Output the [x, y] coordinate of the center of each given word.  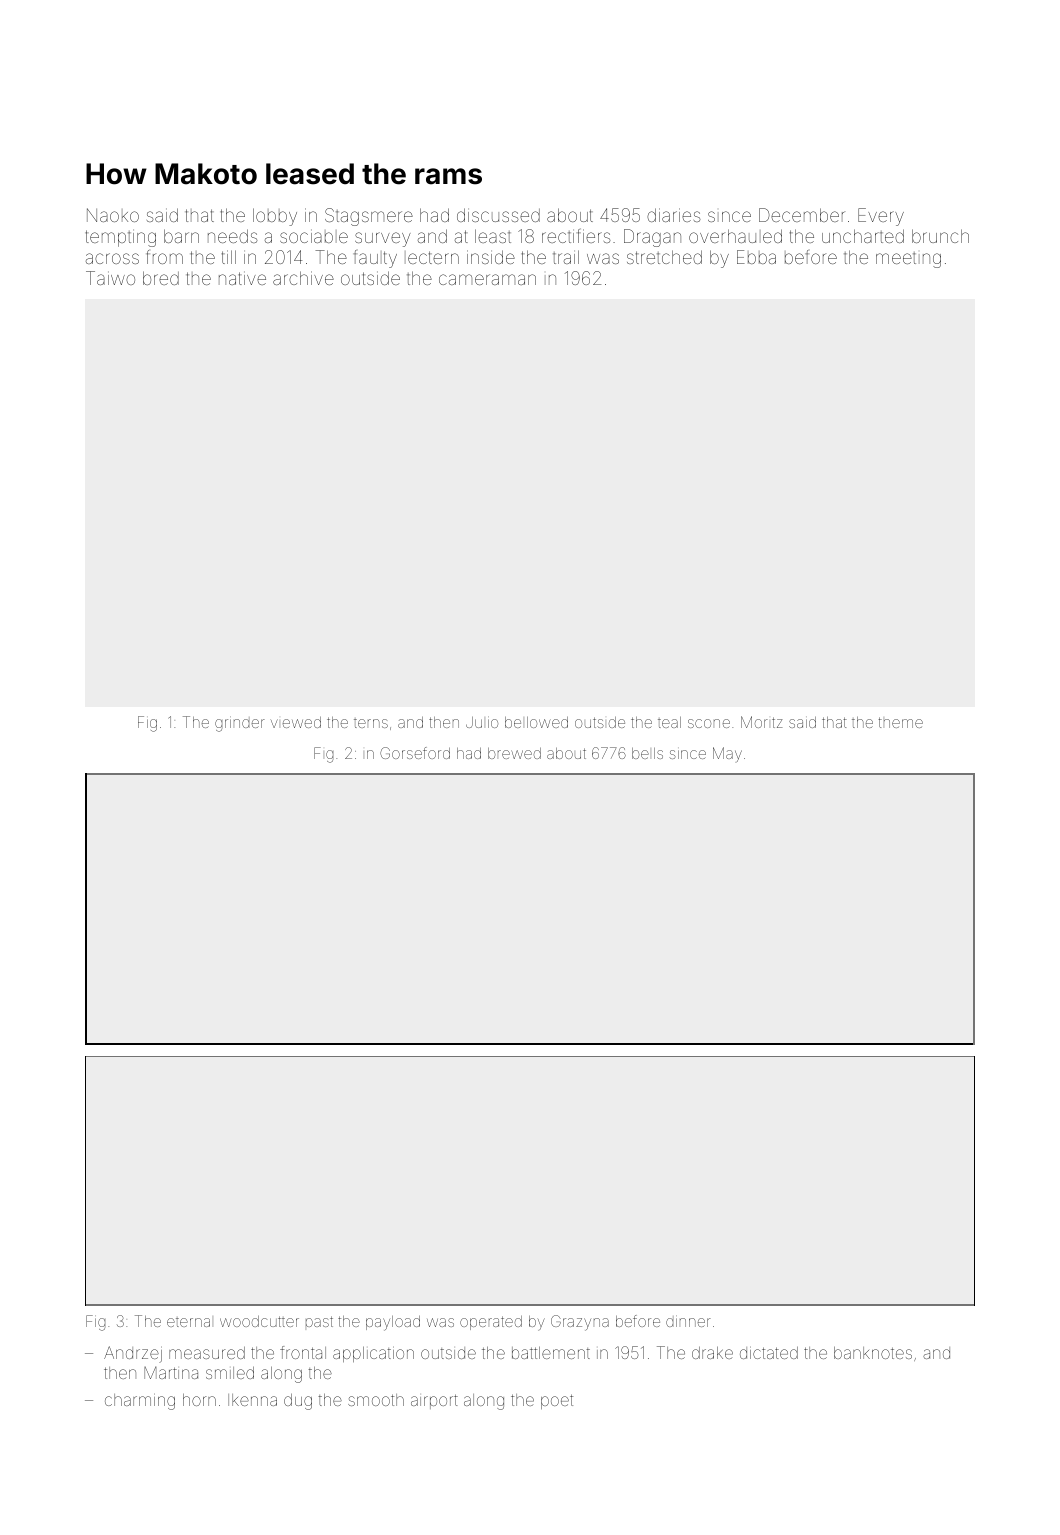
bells [647, 753]
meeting [908, 260]
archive [303, 278]
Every [881, 217]
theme [901, 722]
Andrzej [133, 1354]
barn [181, 236]
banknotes [873, 1353]
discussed [498, 215]
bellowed [536, 722]
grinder [240, 724]
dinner [688, 1321]
